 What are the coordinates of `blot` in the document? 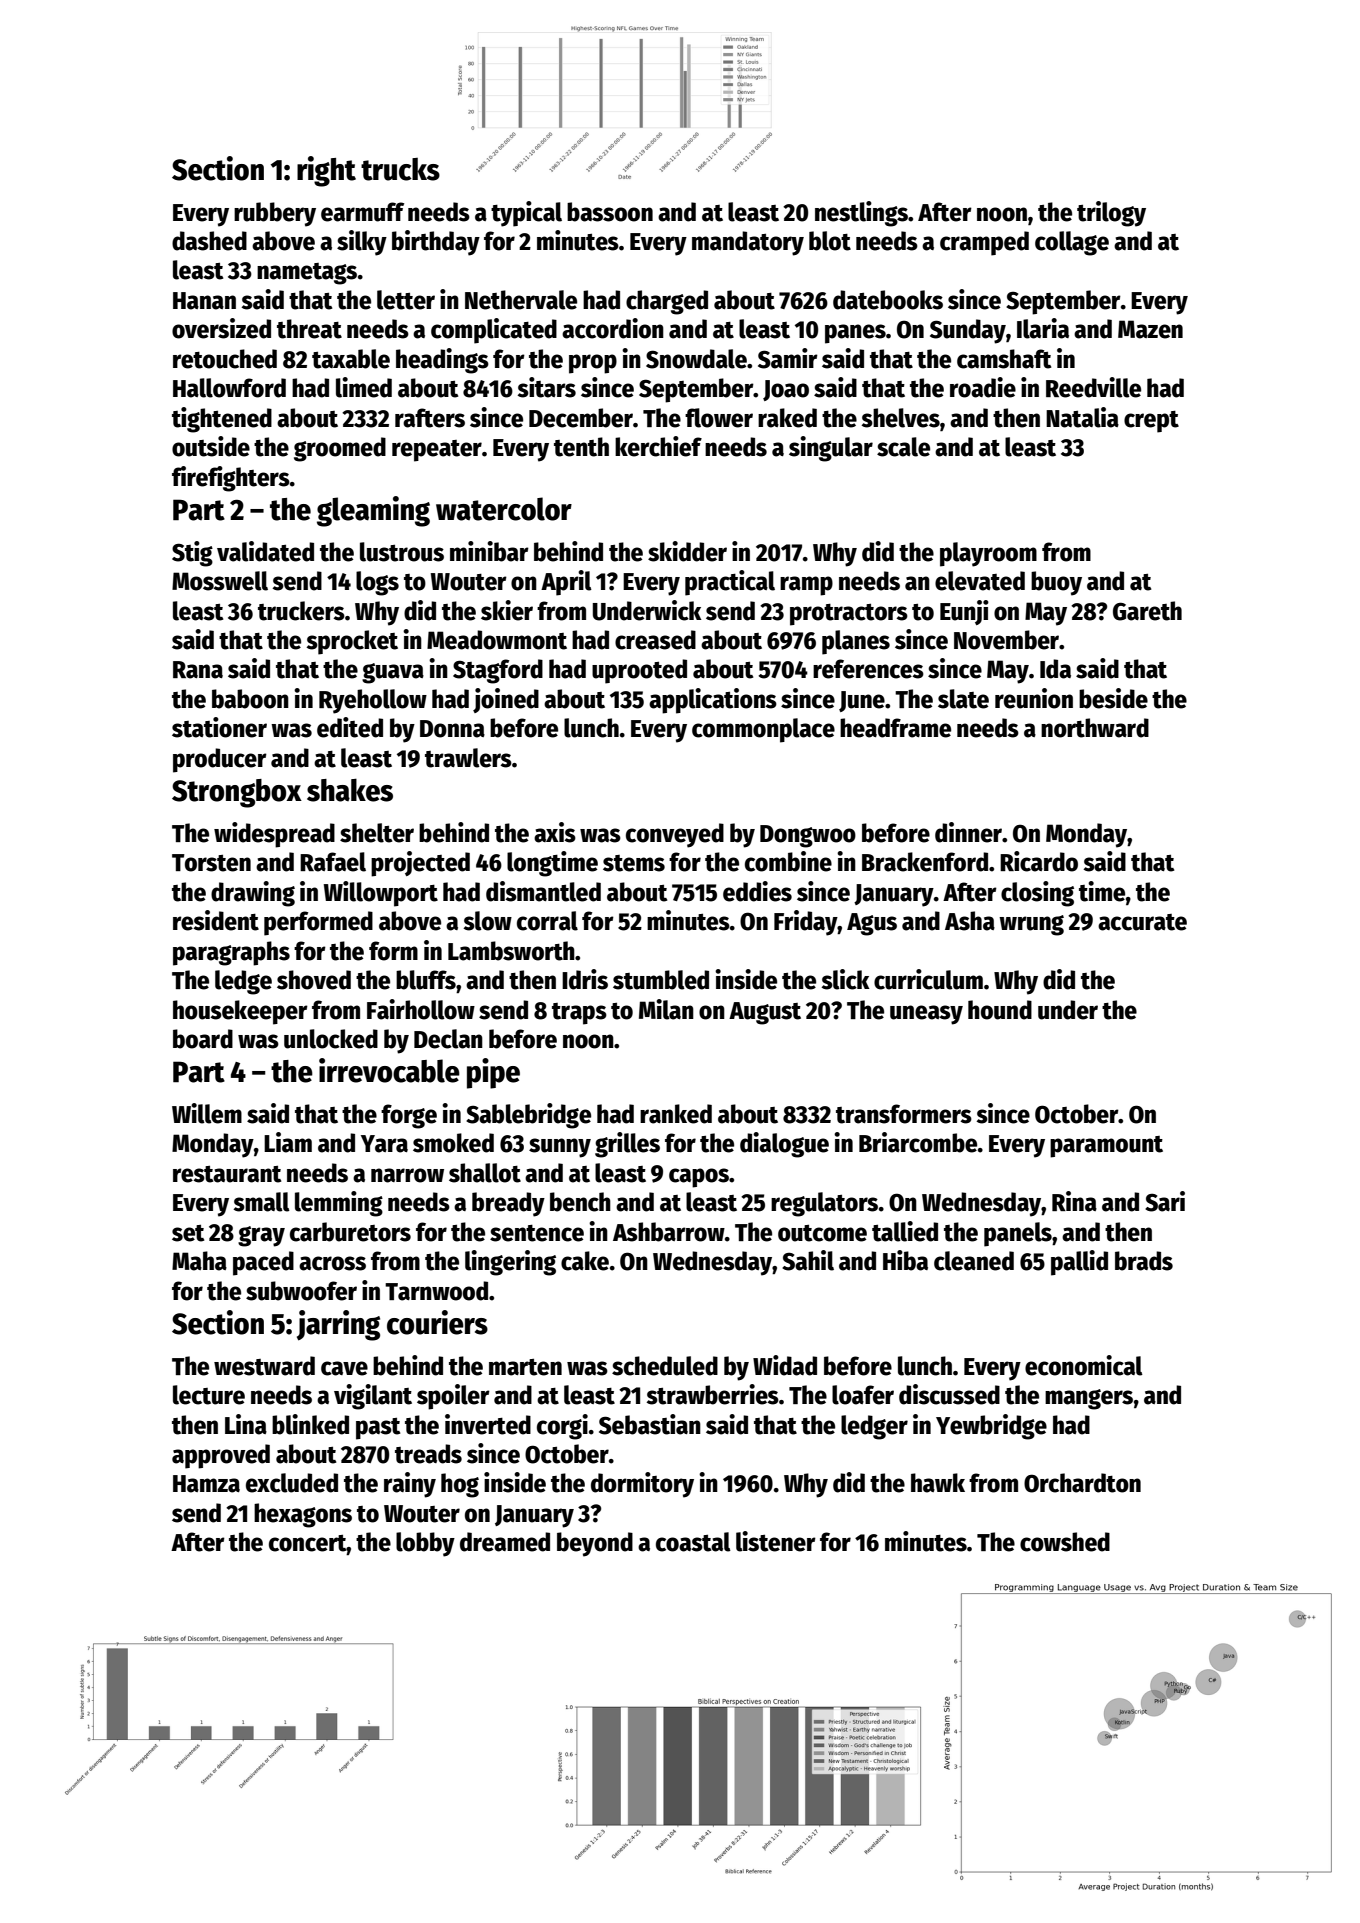 It's located at (830, 241).
